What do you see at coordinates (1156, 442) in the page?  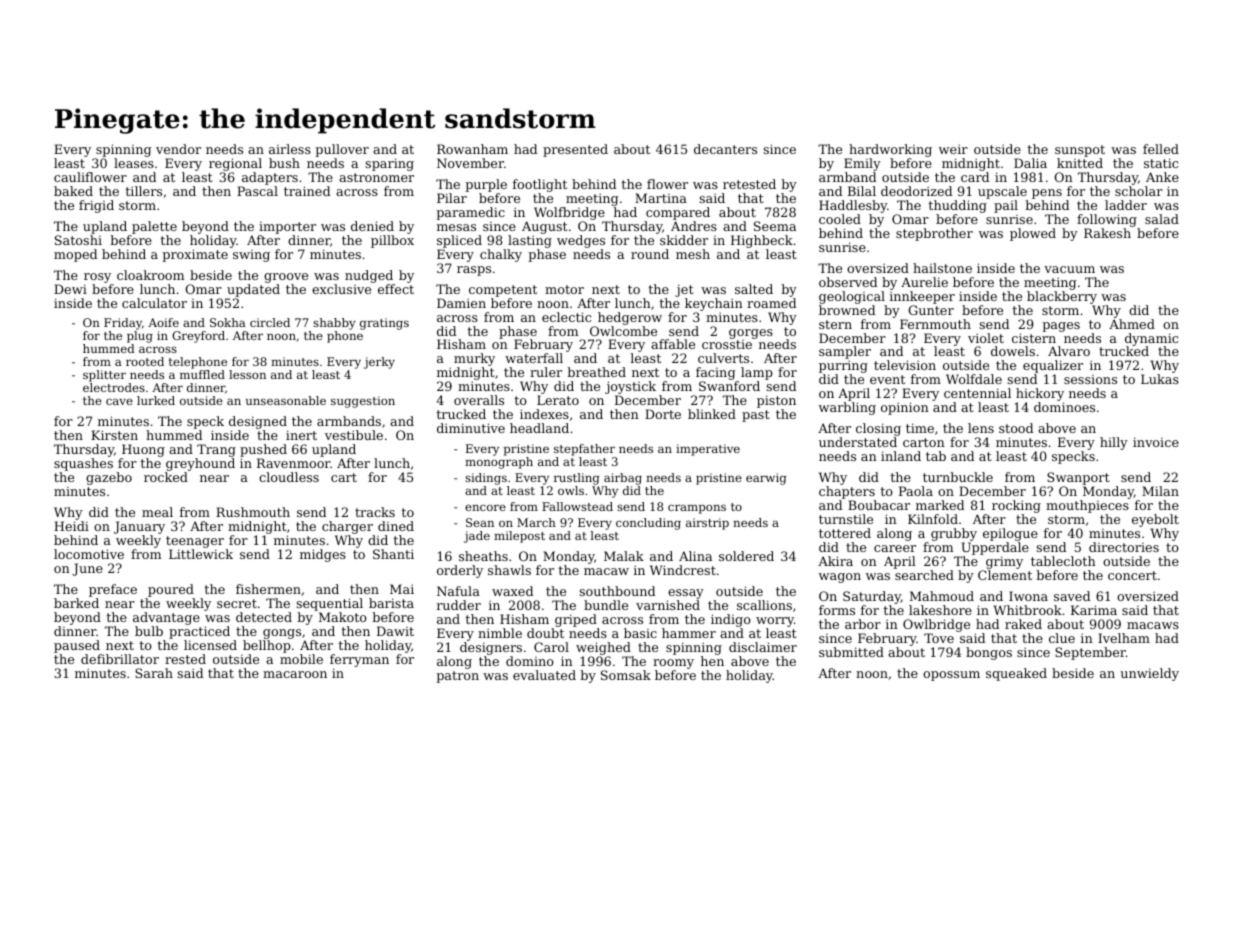 I see `invoice` at bounding box center [1156, 442].
